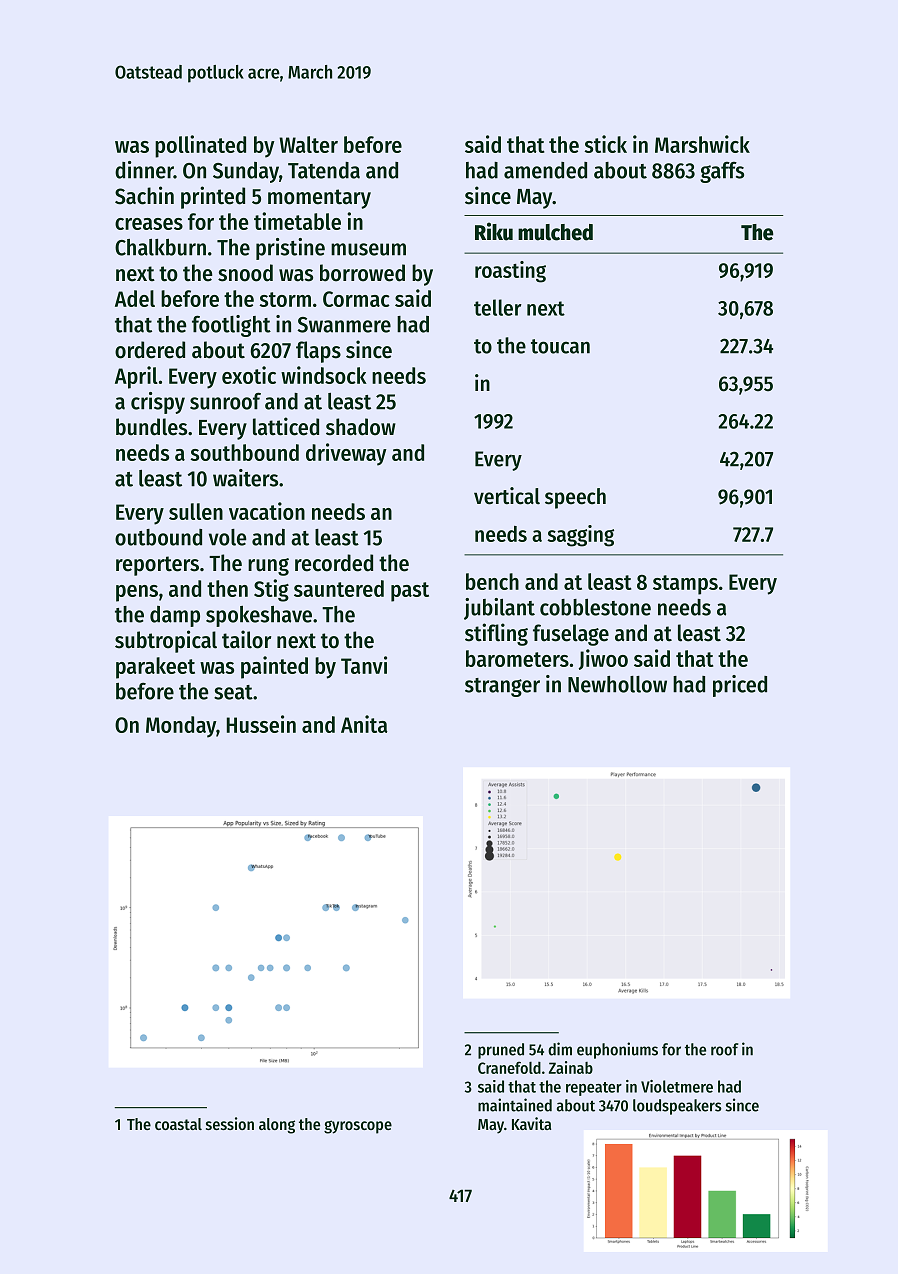 Image resolution: width=898 pixels, height=1274 pixels. Describe the element at coordinates (617, 684) in the screenshot. I see `Newhollow` at that location.
